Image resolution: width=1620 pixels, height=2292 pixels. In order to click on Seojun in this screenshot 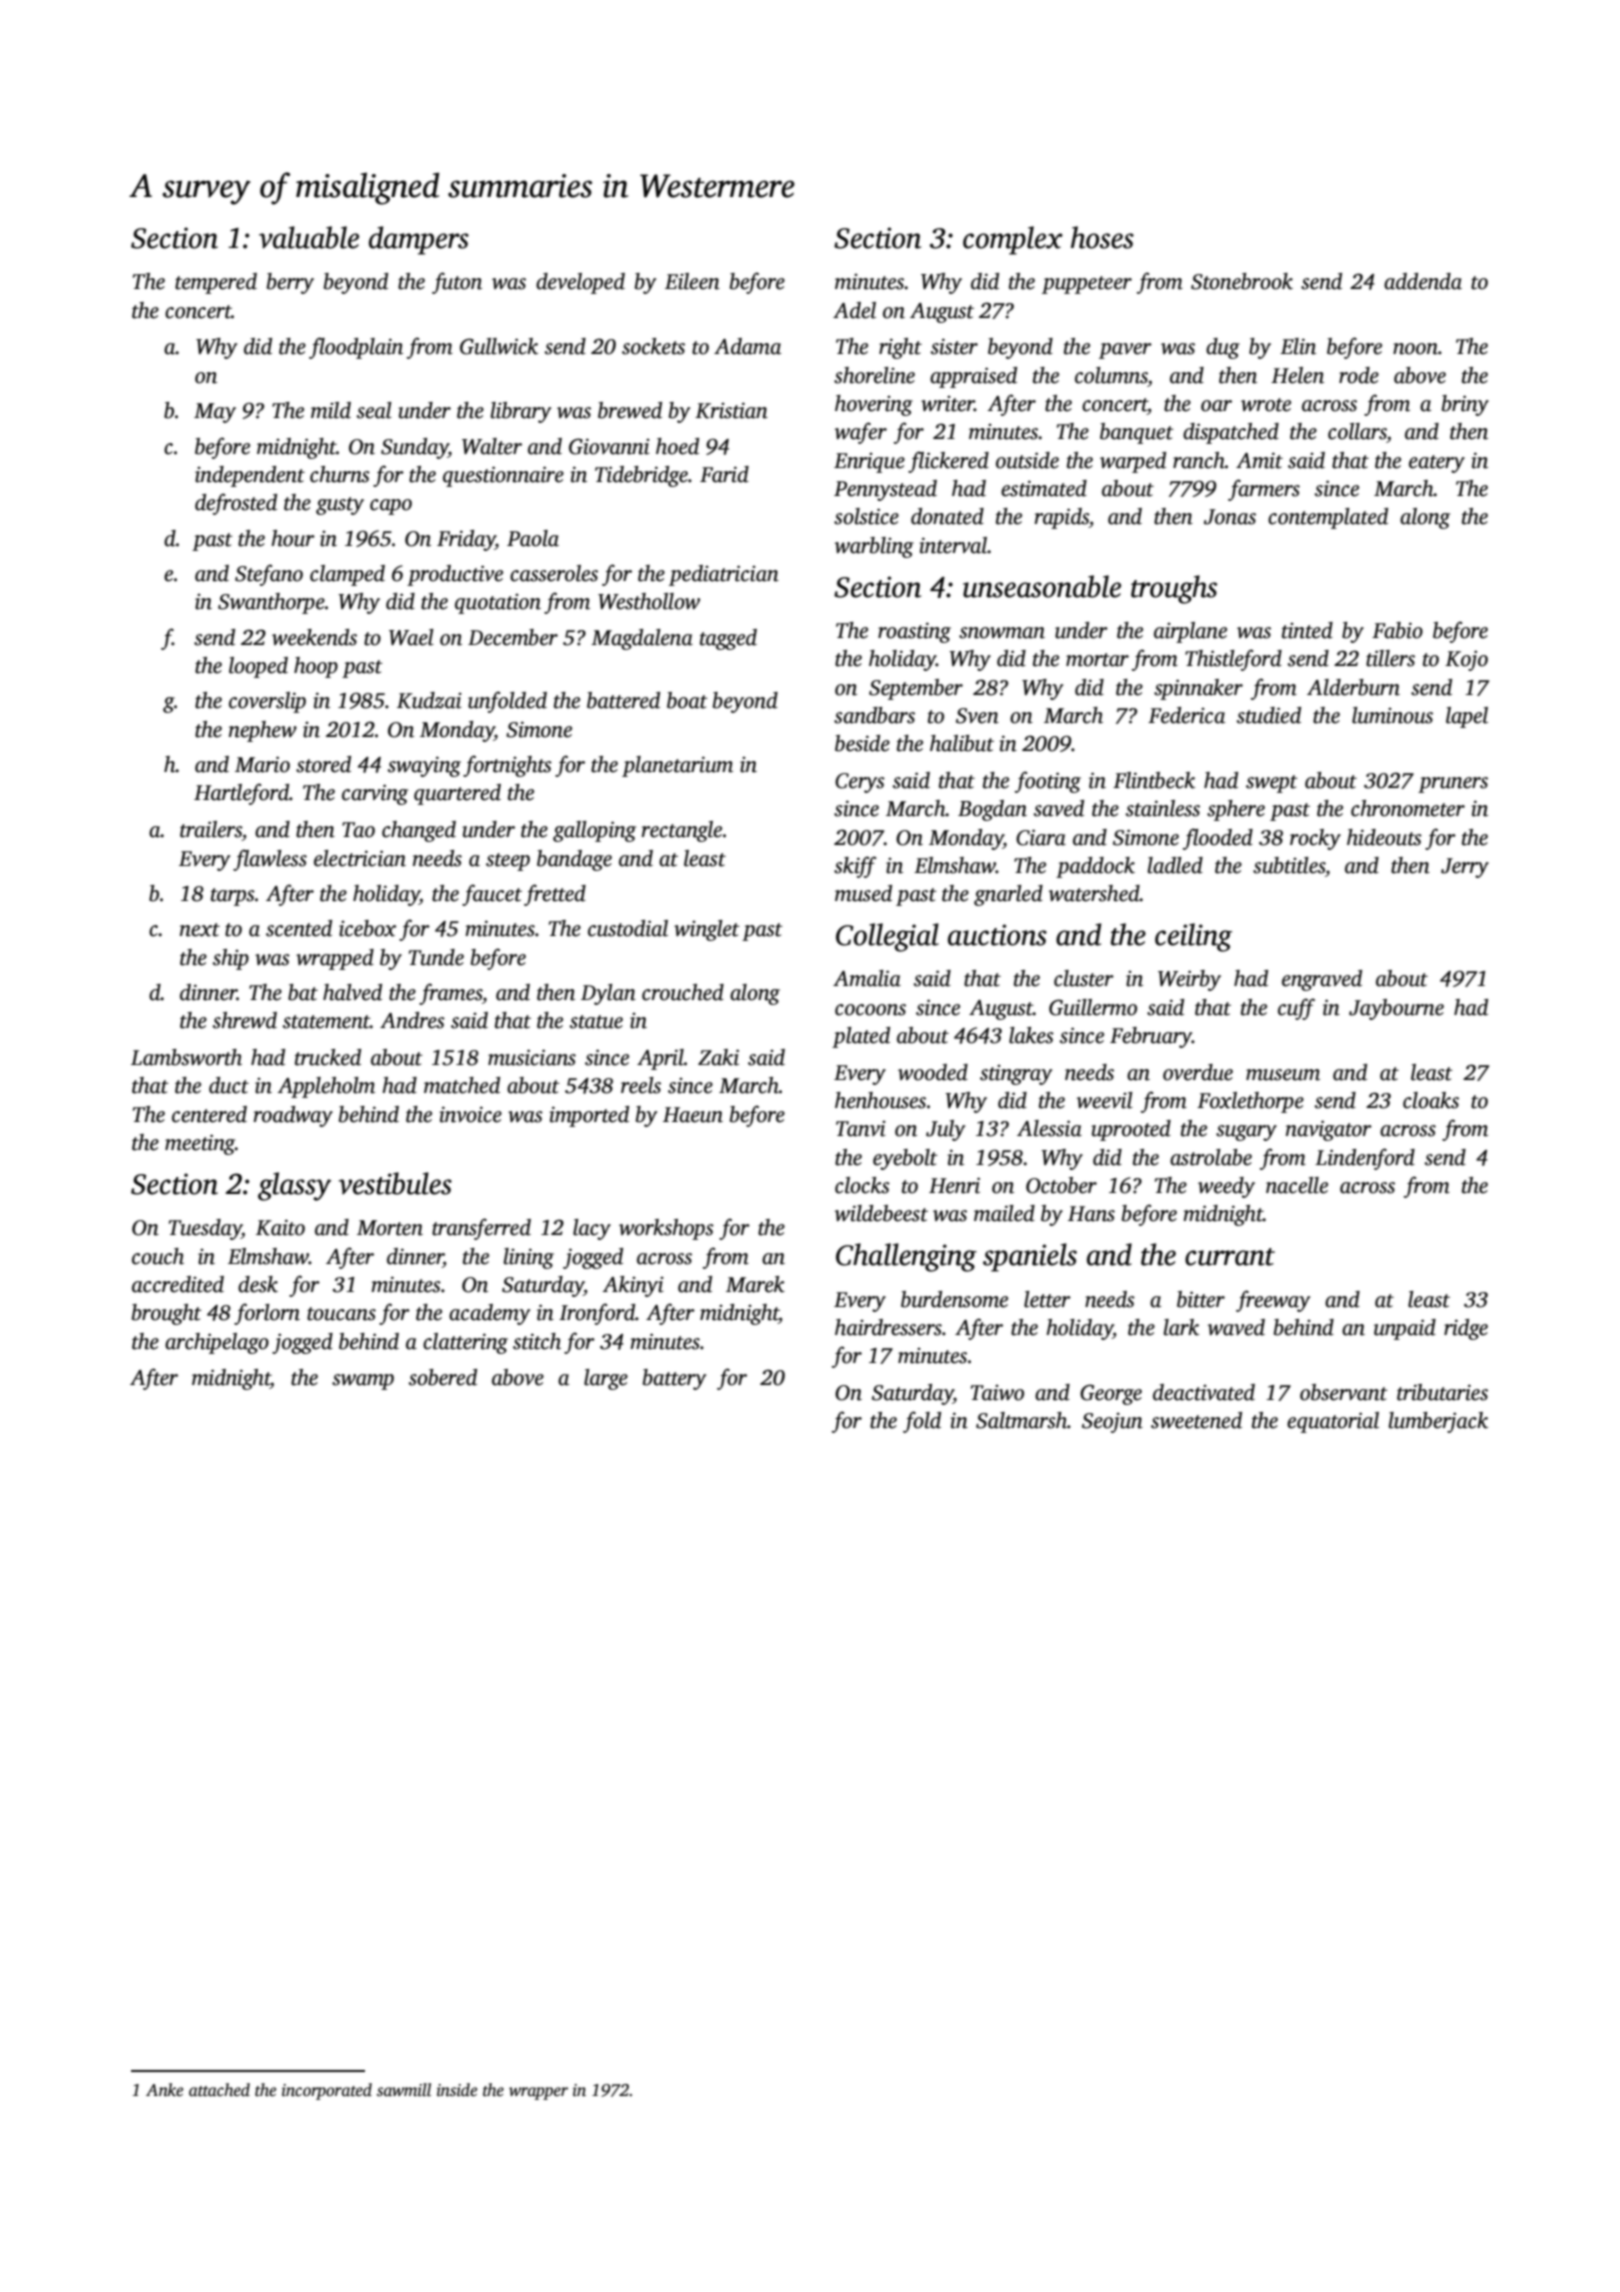, I will do `click(1112, 1423)`.
